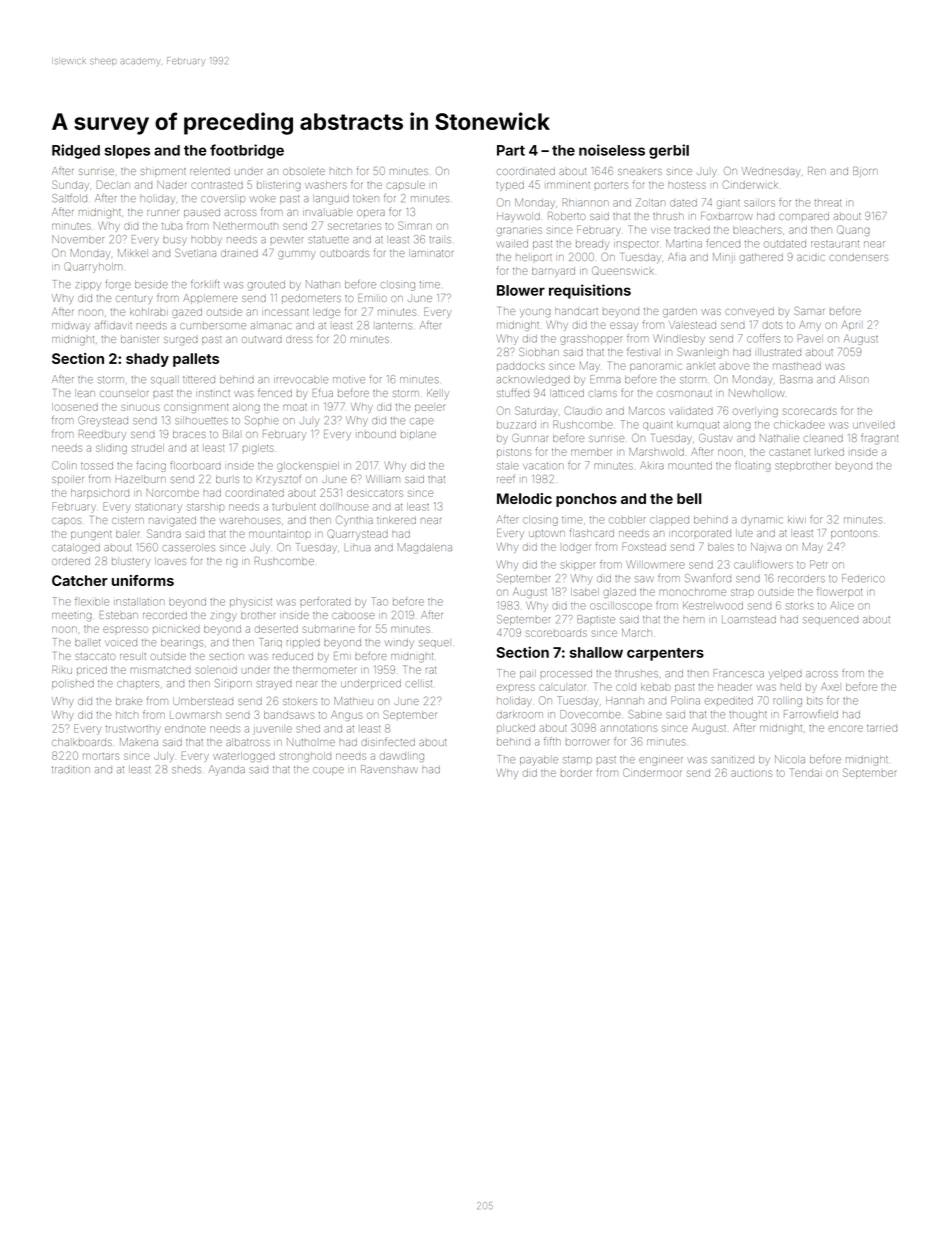 This screenshot has width=952, height=1233. What do you see at coordinates (206, 241) in the screenshot?
I see `hobby` at bounding box center [206, 241].
